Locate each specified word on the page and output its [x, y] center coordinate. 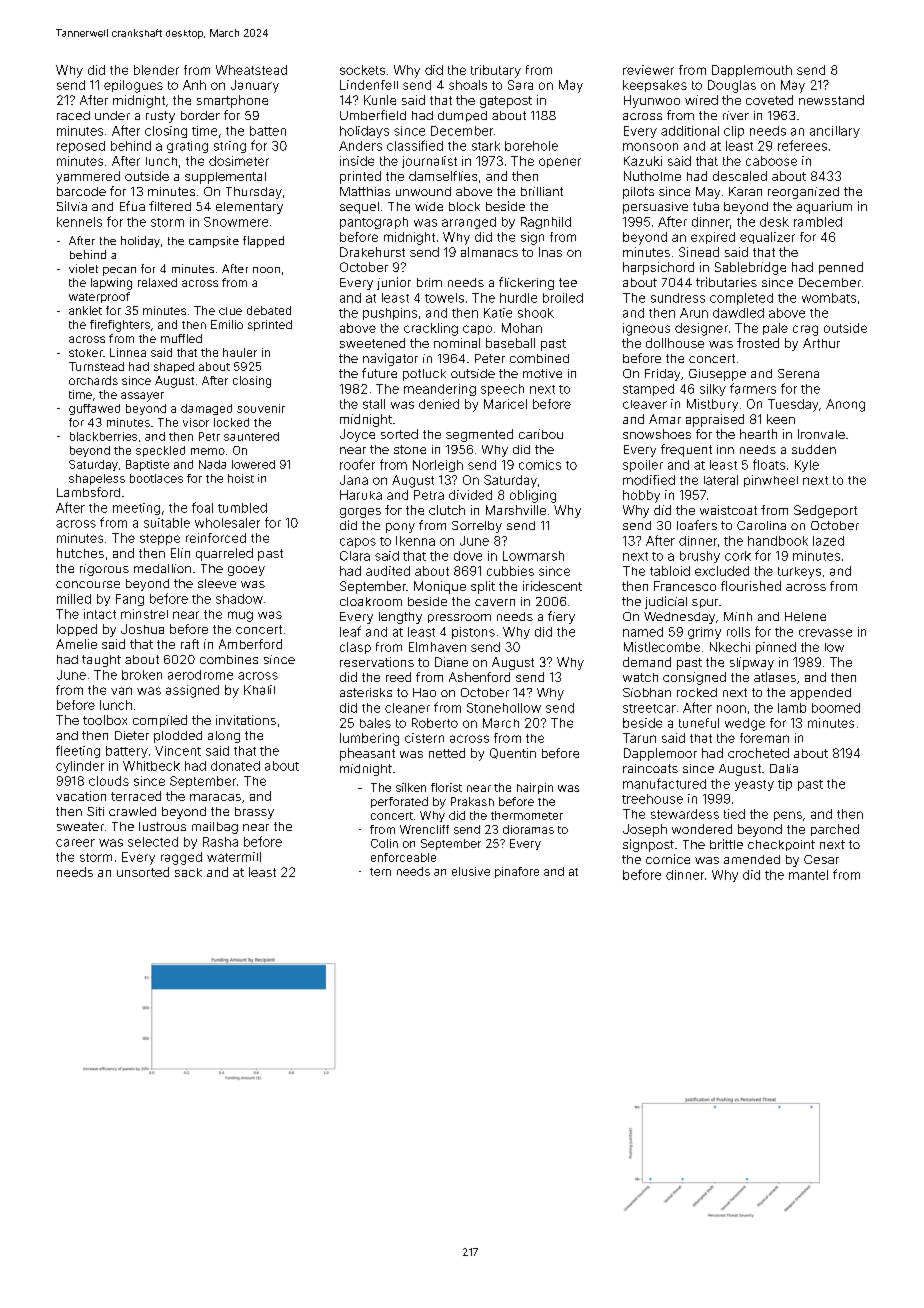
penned [841, 268]
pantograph [374, 223]
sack [188, 872]
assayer [142, 397]
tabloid [670, 571]
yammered [88, 177]
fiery [561, 617]
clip [734, 132]
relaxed [157, 282]
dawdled [738, 313]
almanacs [489, 252]
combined [539, 358]
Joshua [142, 629]
